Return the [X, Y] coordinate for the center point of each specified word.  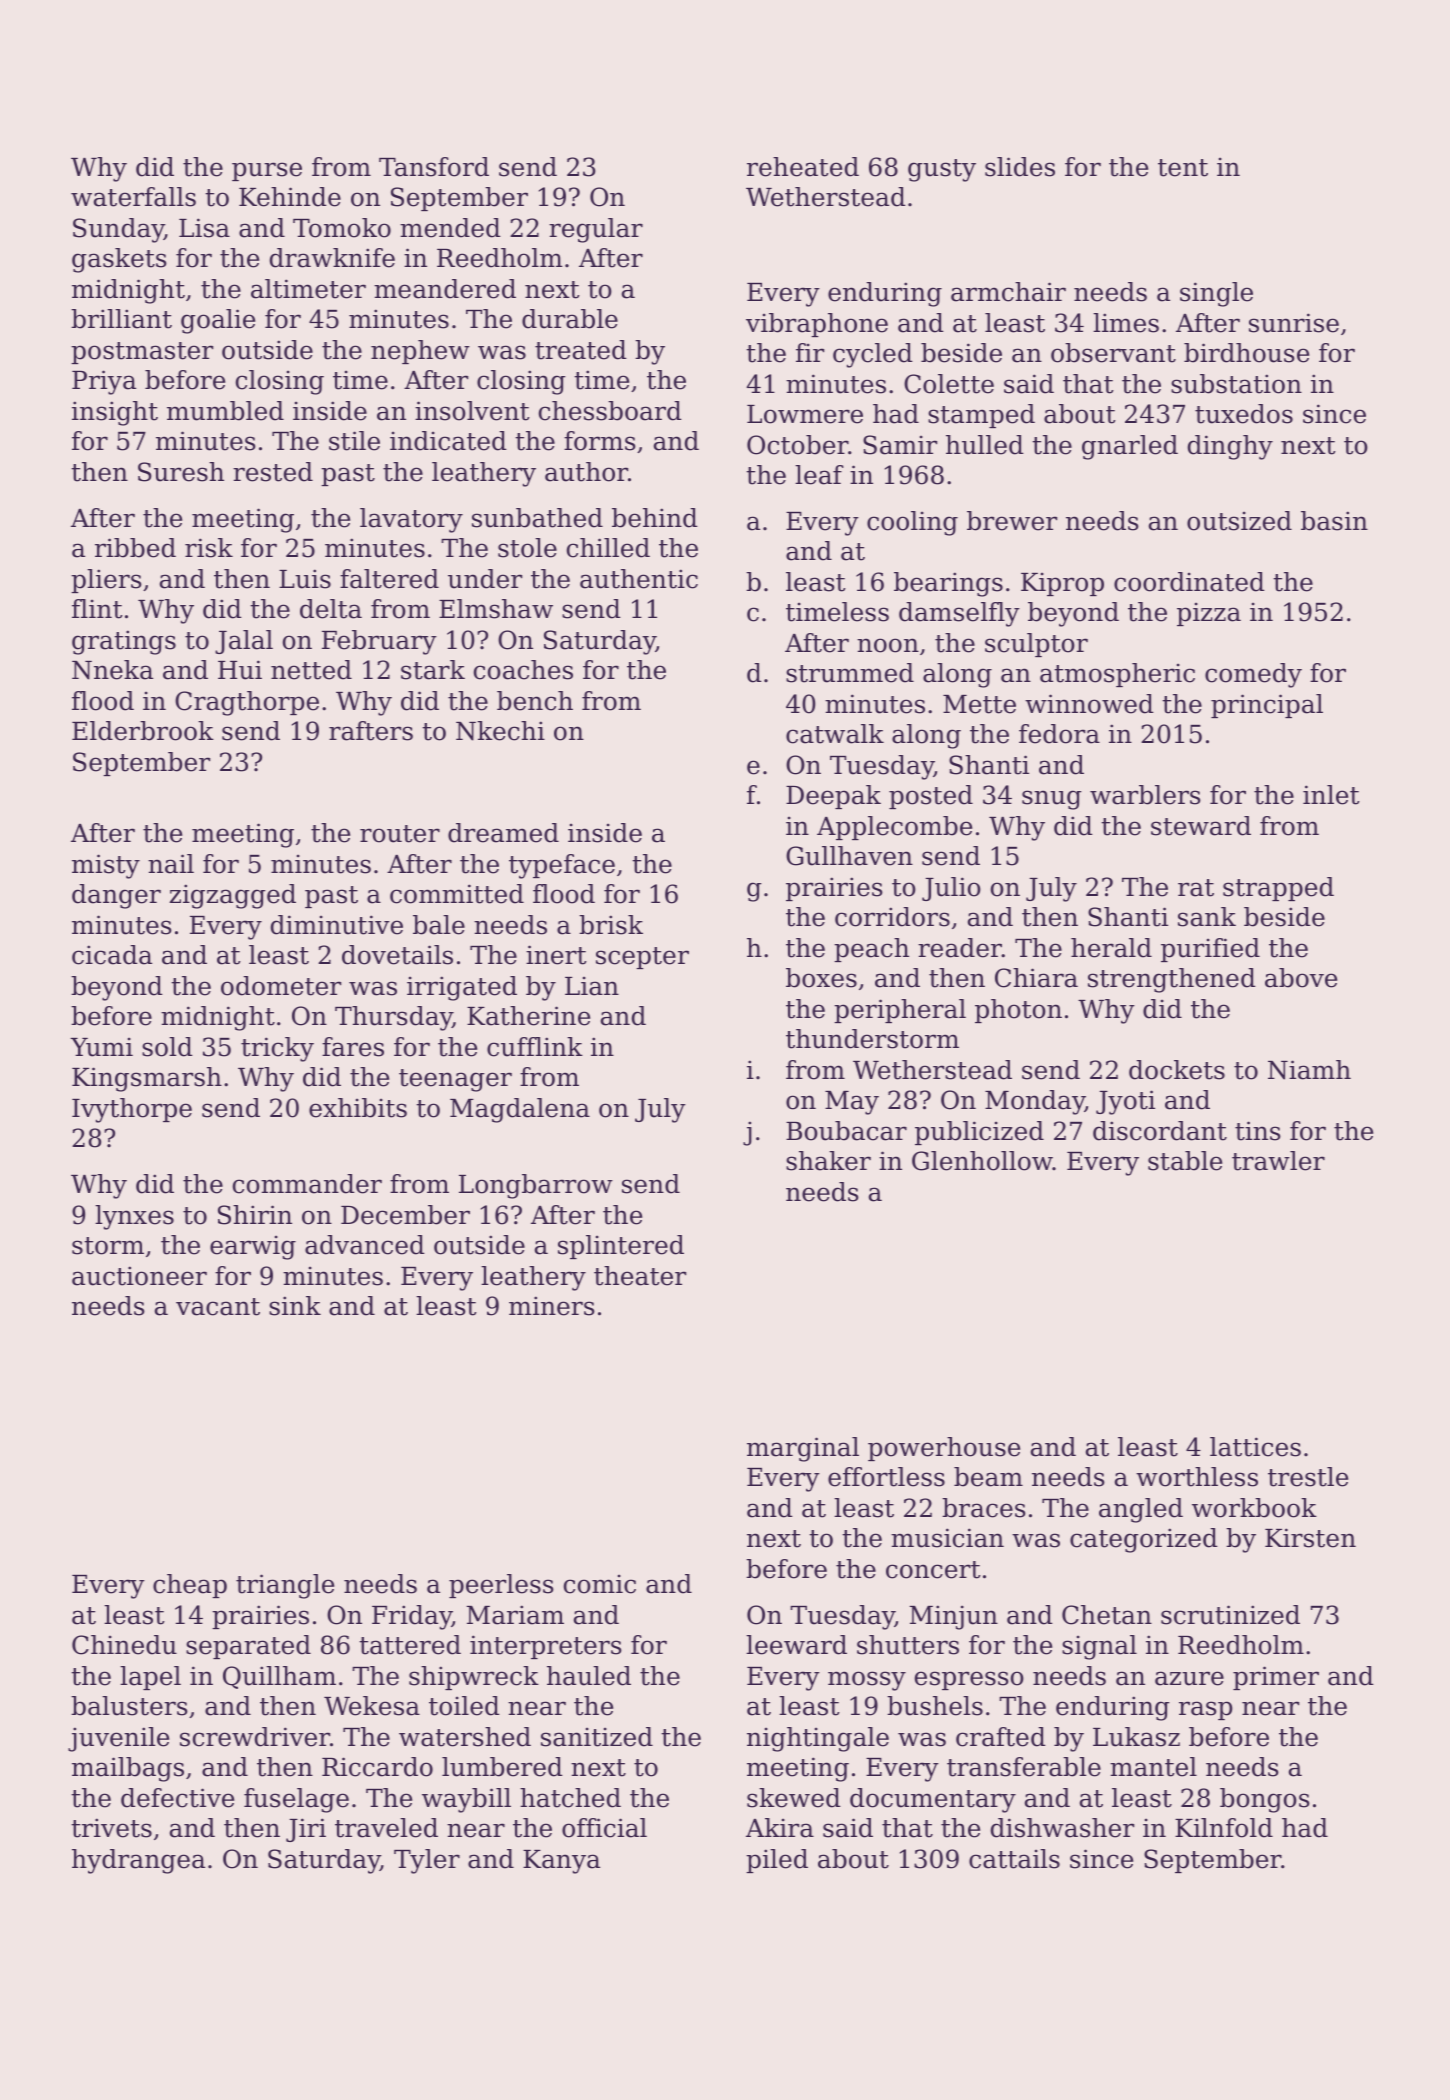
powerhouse [944, 1449]
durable [570, 319]
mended [450, 228]
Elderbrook [143, 731]
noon [888, 645]
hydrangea [138, 1861]
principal [1267, 706]
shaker [828, 1161]
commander [307, 1184]
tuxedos [1244, 414]
